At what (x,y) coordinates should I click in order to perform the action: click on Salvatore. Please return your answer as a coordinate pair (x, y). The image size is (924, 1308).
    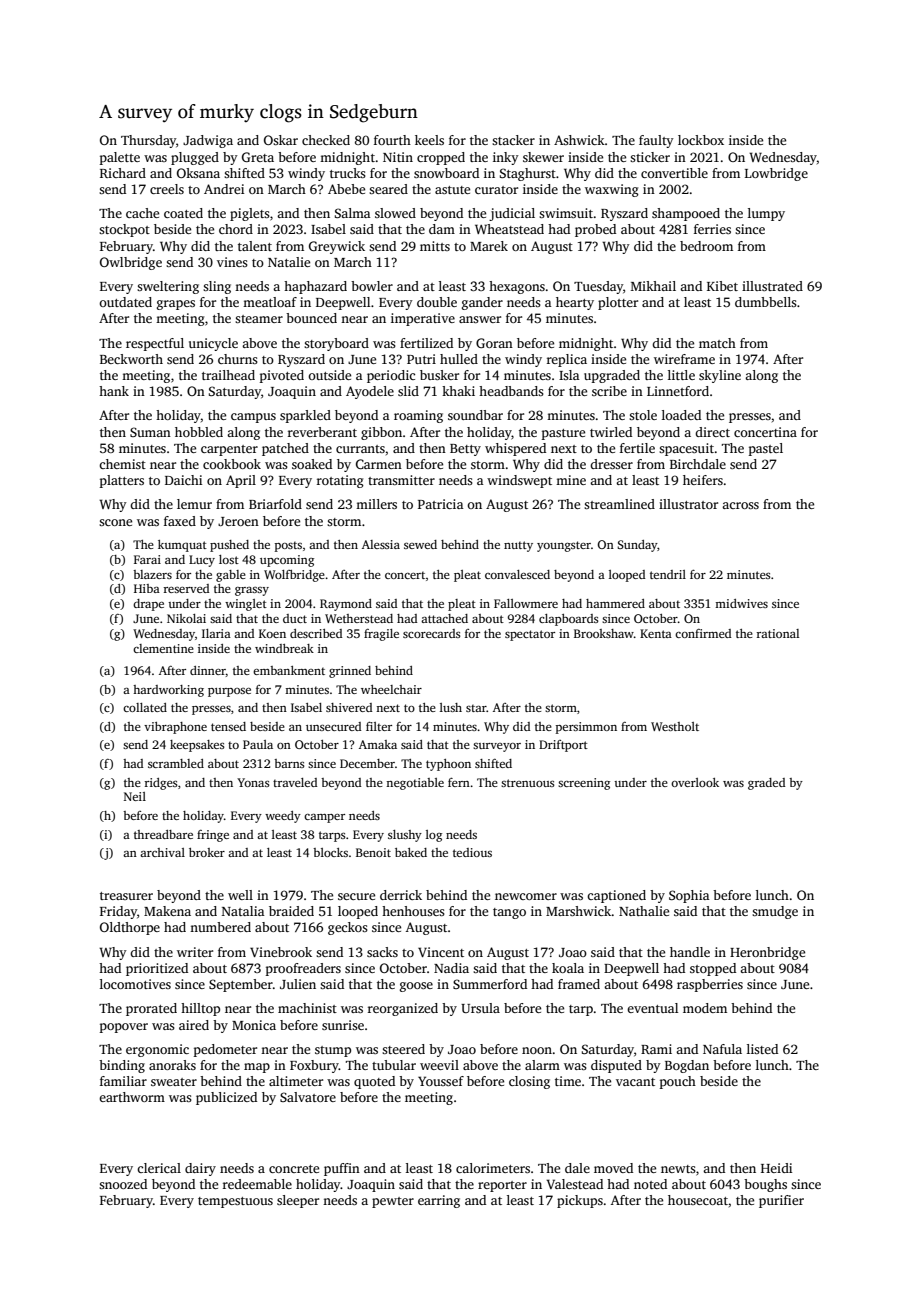
    Looking at the image, I should click on (308, 1097).
